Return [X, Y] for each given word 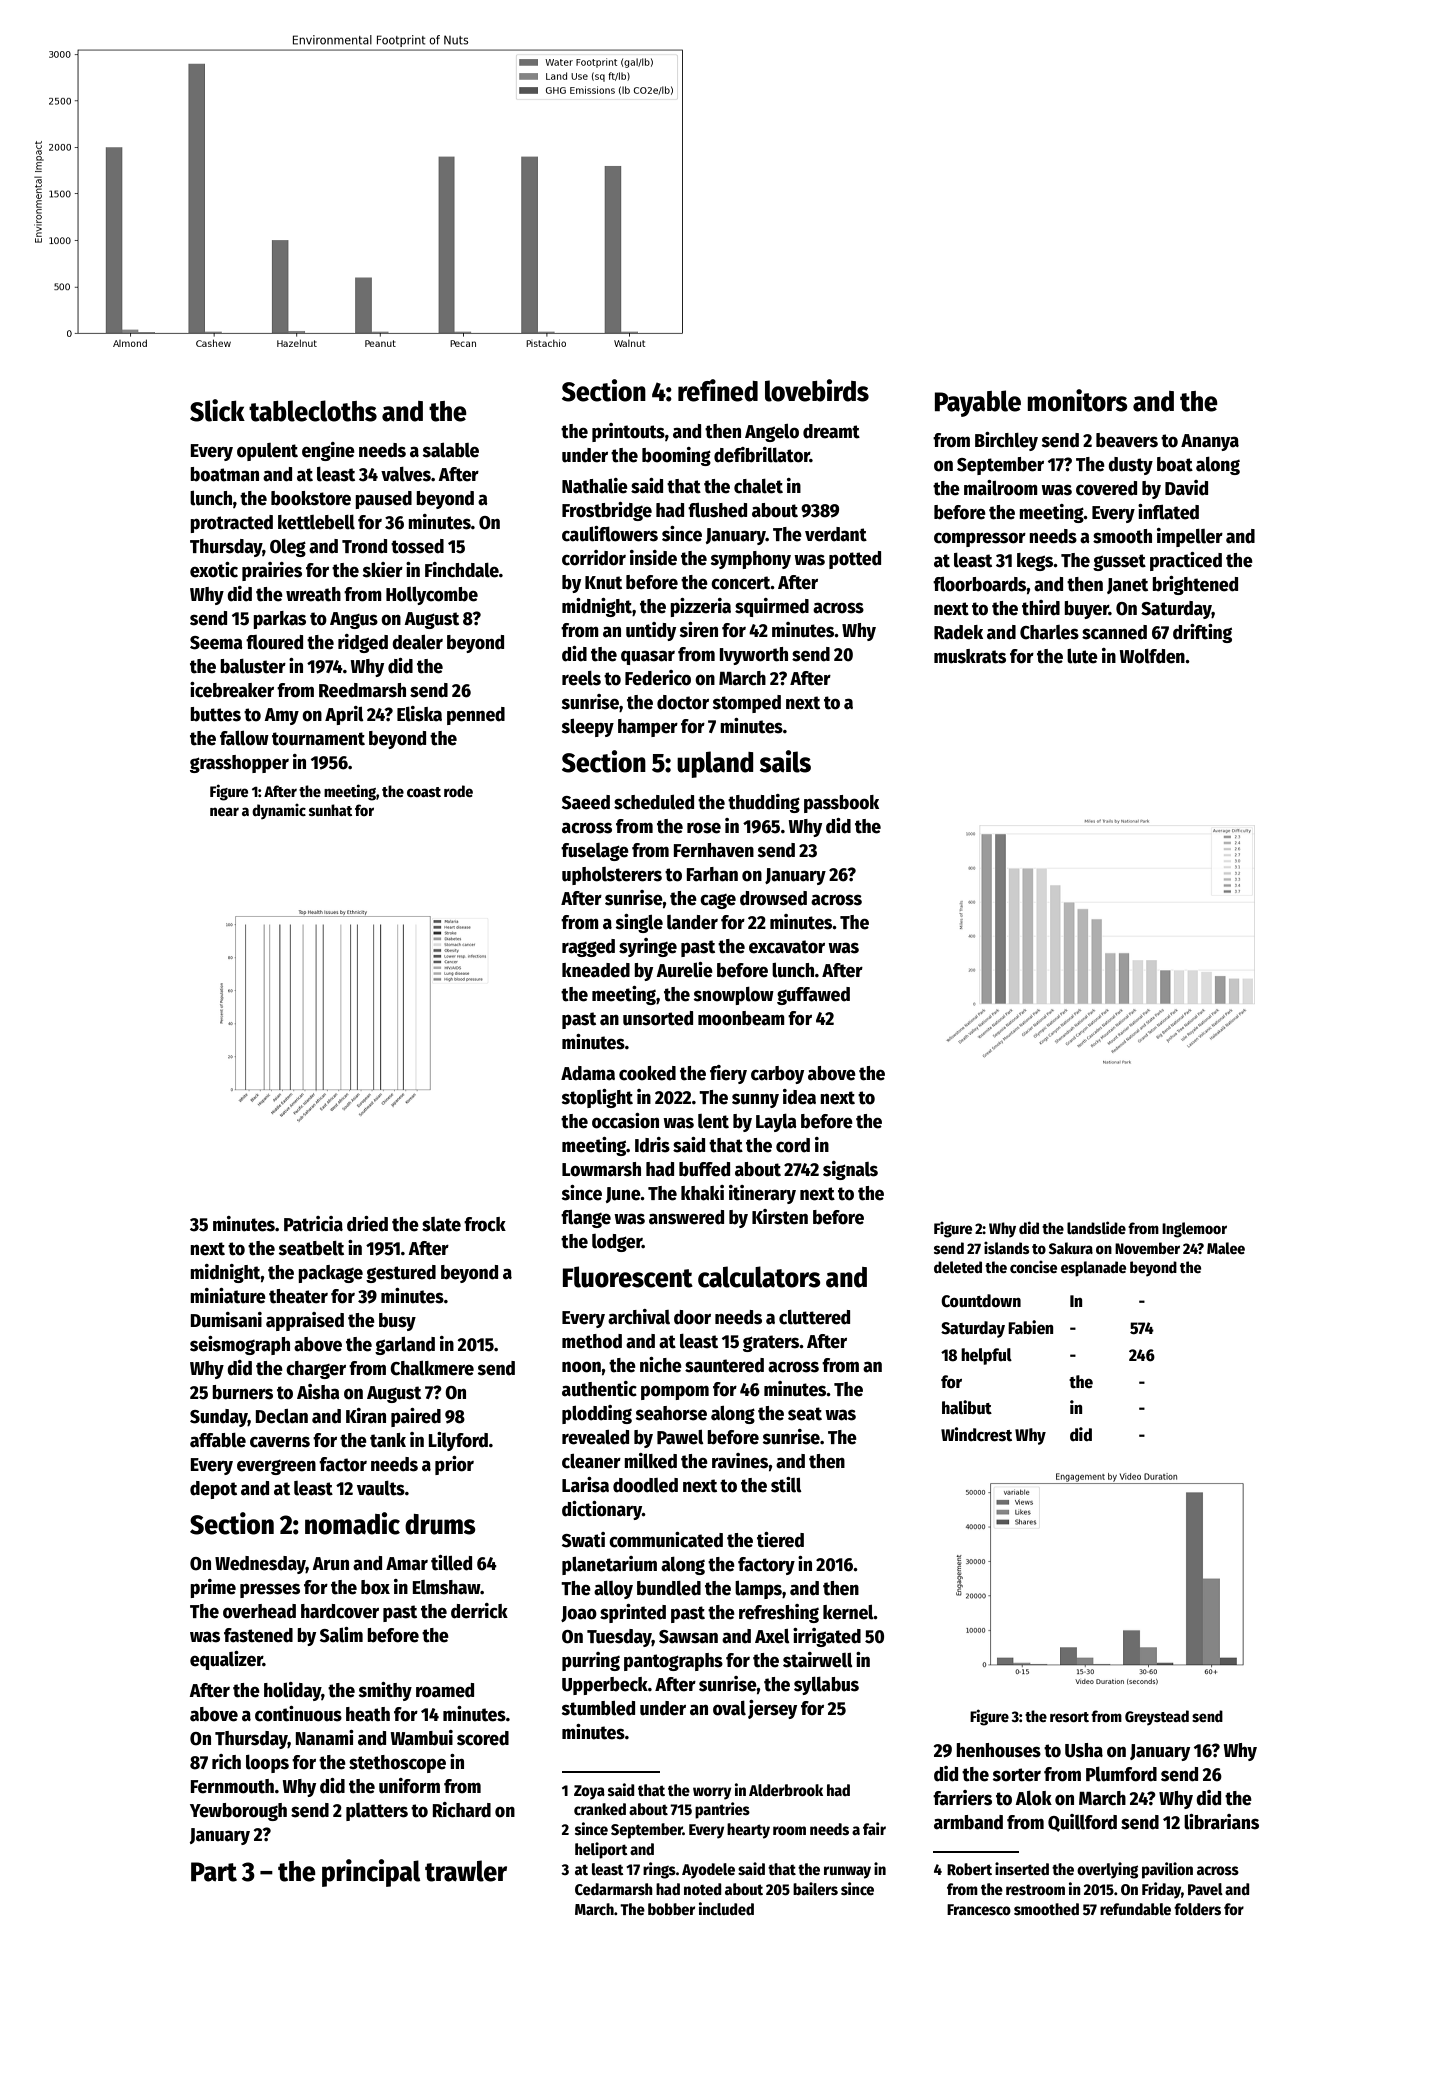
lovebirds [817, 390]
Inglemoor [1194, 1230]
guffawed [813, 996]
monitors [1077, 400]
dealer [417, 642]
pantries [722, 1810]
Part [214, 1872]
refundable [1135, 1909]
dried [367, 1224]
